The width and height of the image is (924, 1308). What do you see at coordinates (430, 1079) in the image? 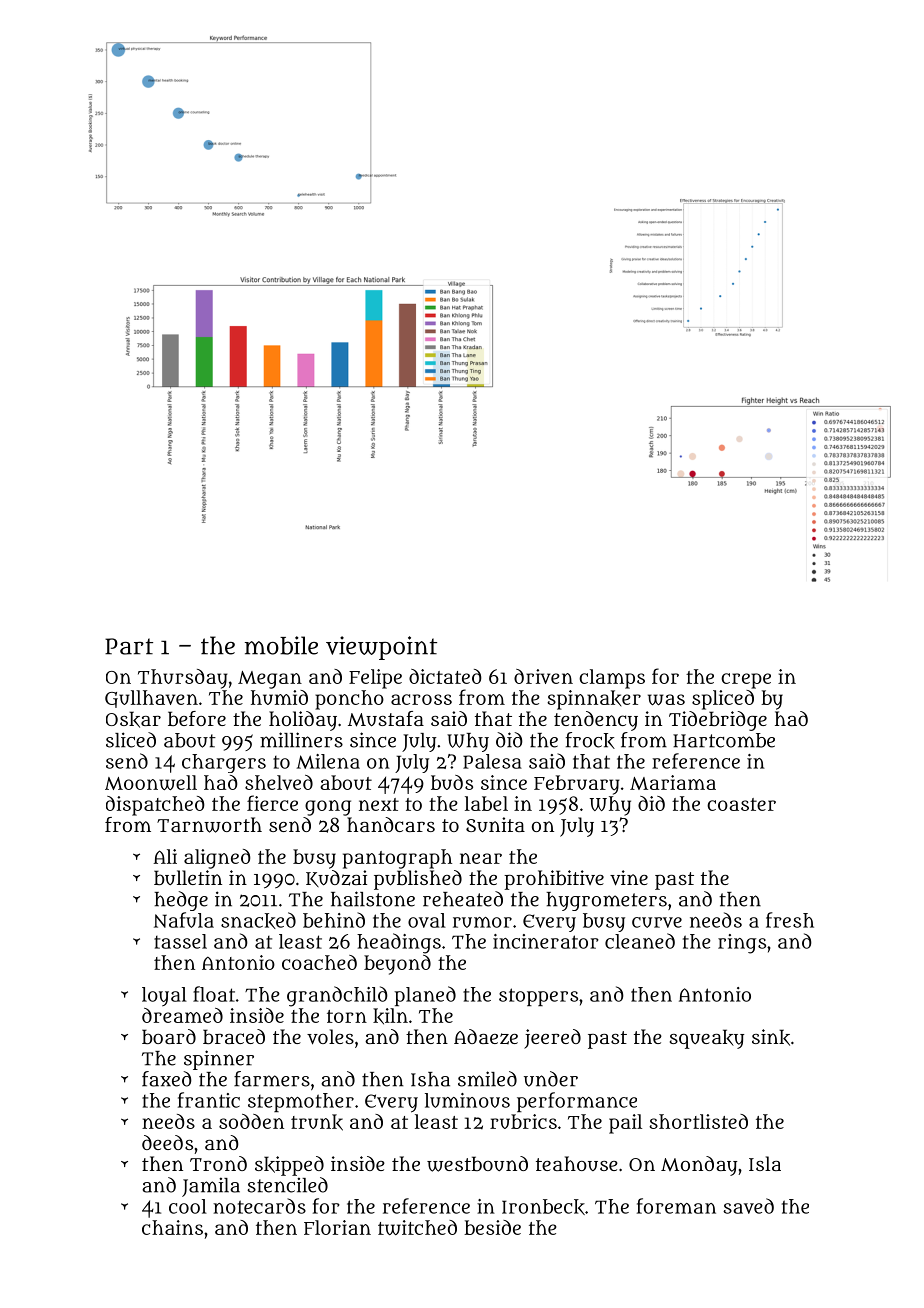
I see `Isha` at bounding box center [430, 1079].
